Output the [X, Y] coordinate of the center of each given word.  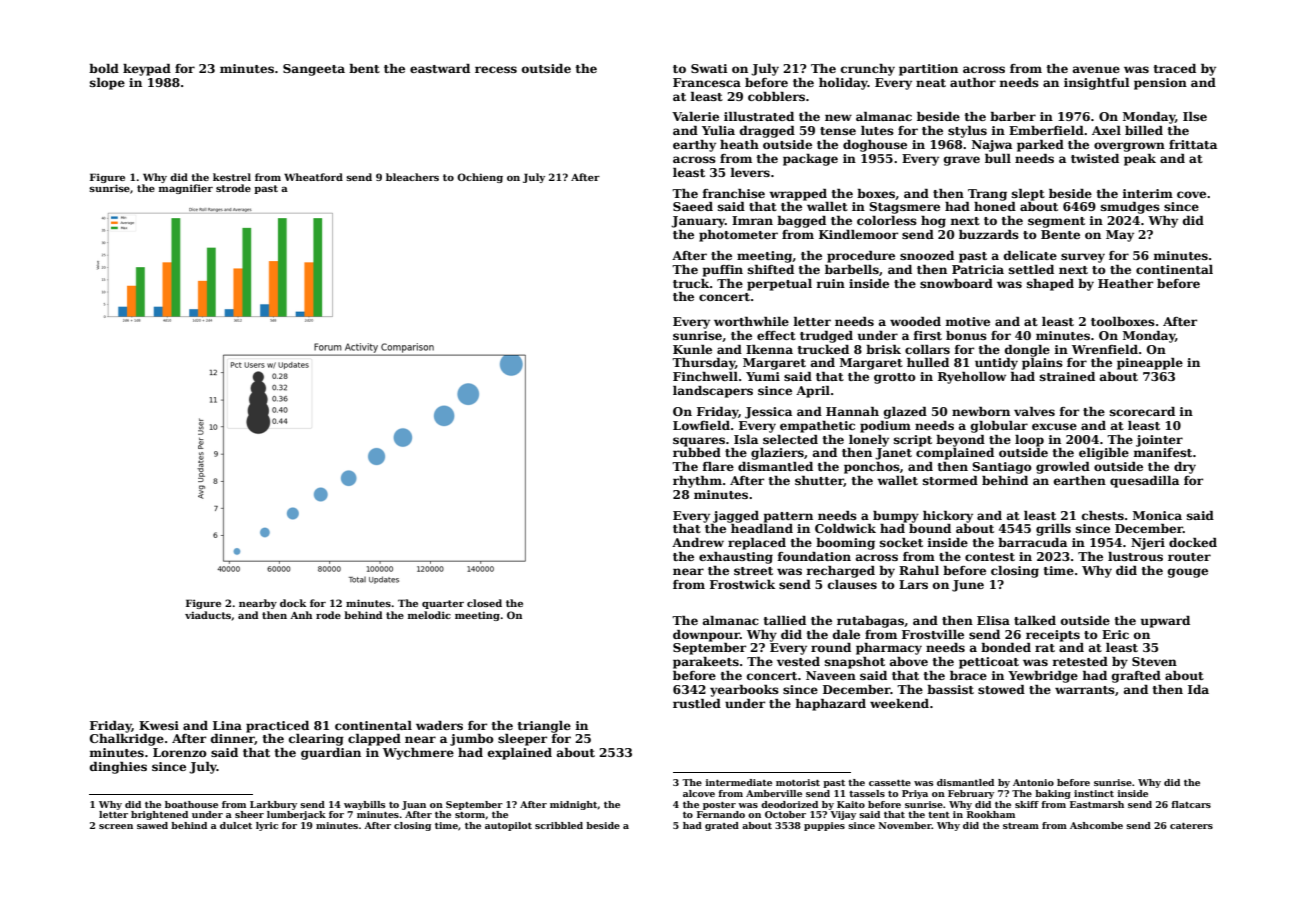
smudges [1130, 208]
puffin [723, 271]
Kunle [692, 349]
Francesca [707, 82]
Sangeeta [314, 70]
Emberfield [1046, 130]
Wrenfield [1105, 349]
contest [990, 557]
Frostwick [742, 584]
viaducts [208, 615]
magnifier [186, 189]
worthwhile [751, 321]
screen [116, 826]
